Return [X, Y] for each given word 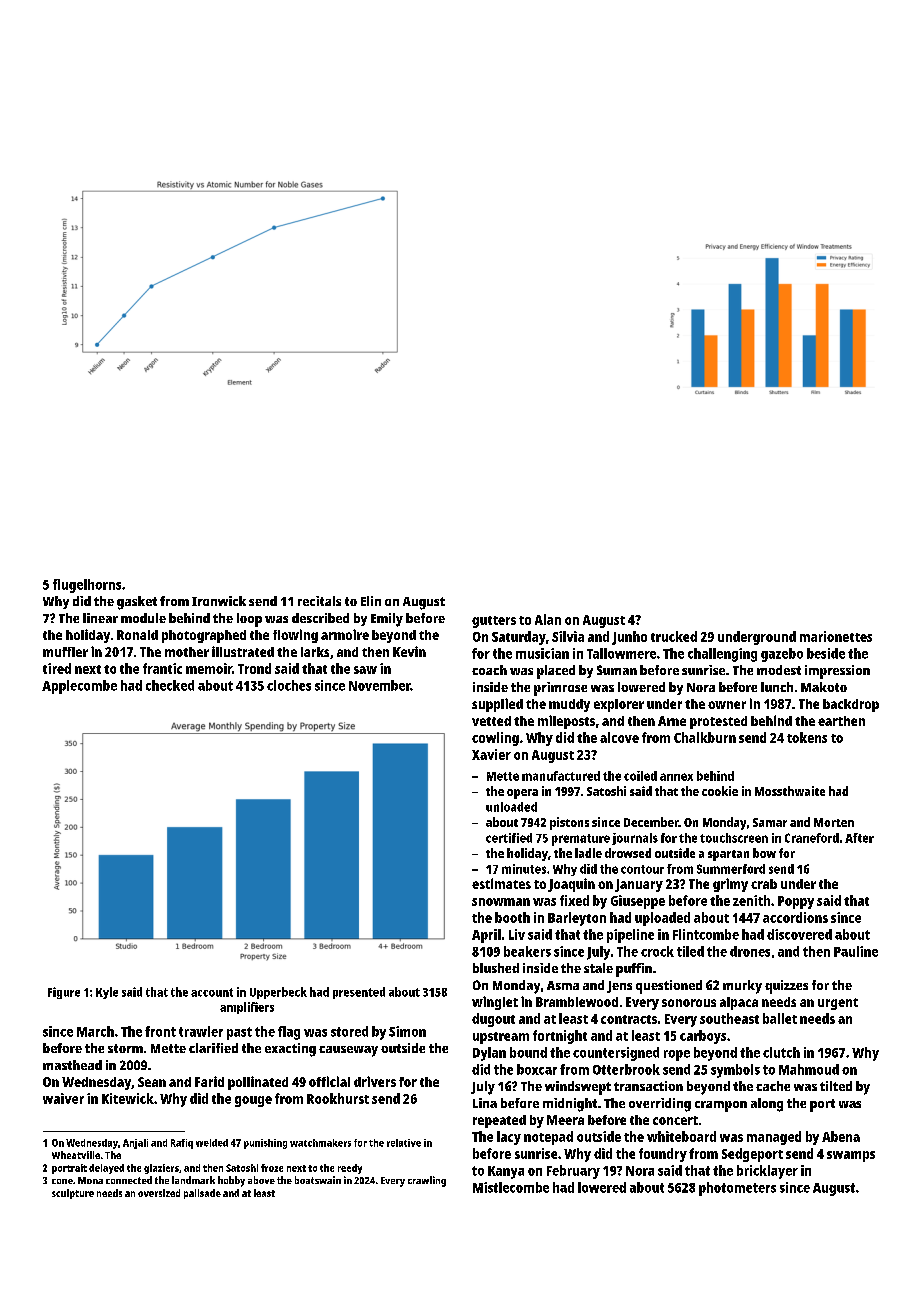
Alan [548, 619]
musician [542, 653]
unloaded [511, 807]
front [160, 1031]
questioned [669, 987]
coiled [640, 776]
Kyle [107, 993]
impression [837, 672]
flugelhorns [87, 586]
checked [170, 685]
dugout [493, 1020]
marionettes [836, 636]
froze [272, 1168]
